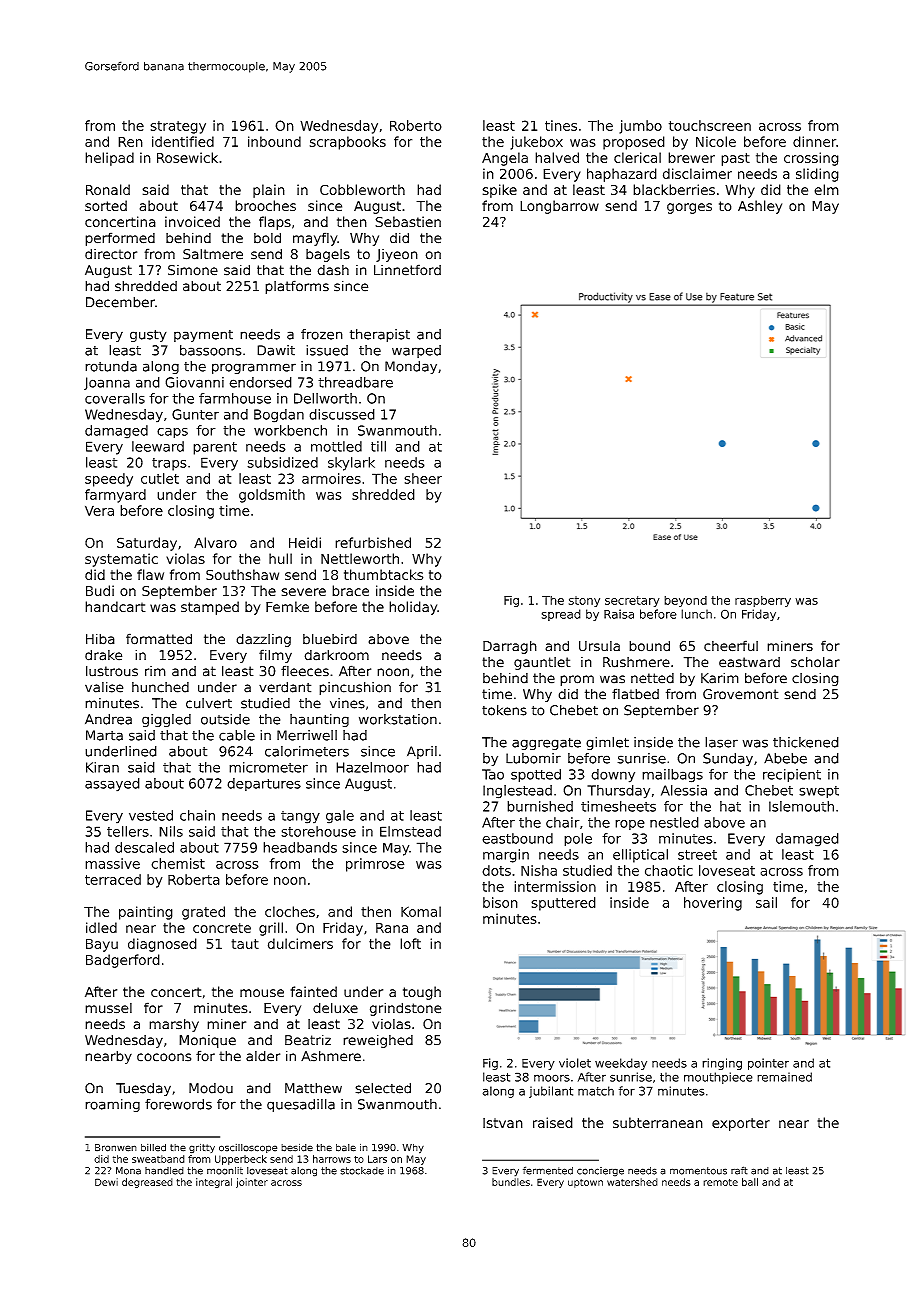  Describe the element at coordinates (111, 366) in the screenshot. I see `rotunda` at that location.
